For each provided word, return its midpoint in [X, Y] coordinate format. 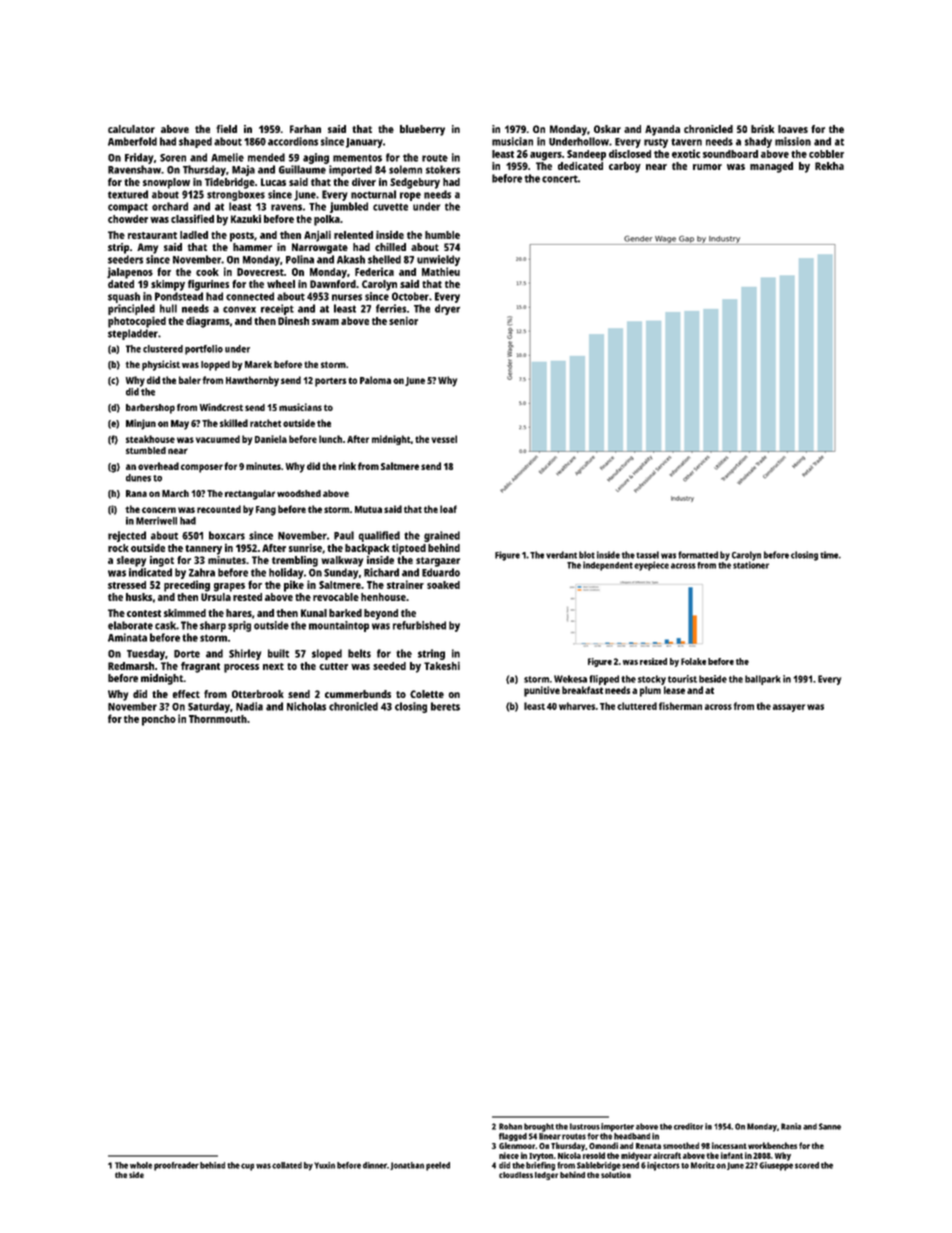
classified [192, 218]
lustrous [585, 1126]
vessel [444, 439]
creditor [688, 1126]
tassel [647, 555]
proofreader [176, 1166]
